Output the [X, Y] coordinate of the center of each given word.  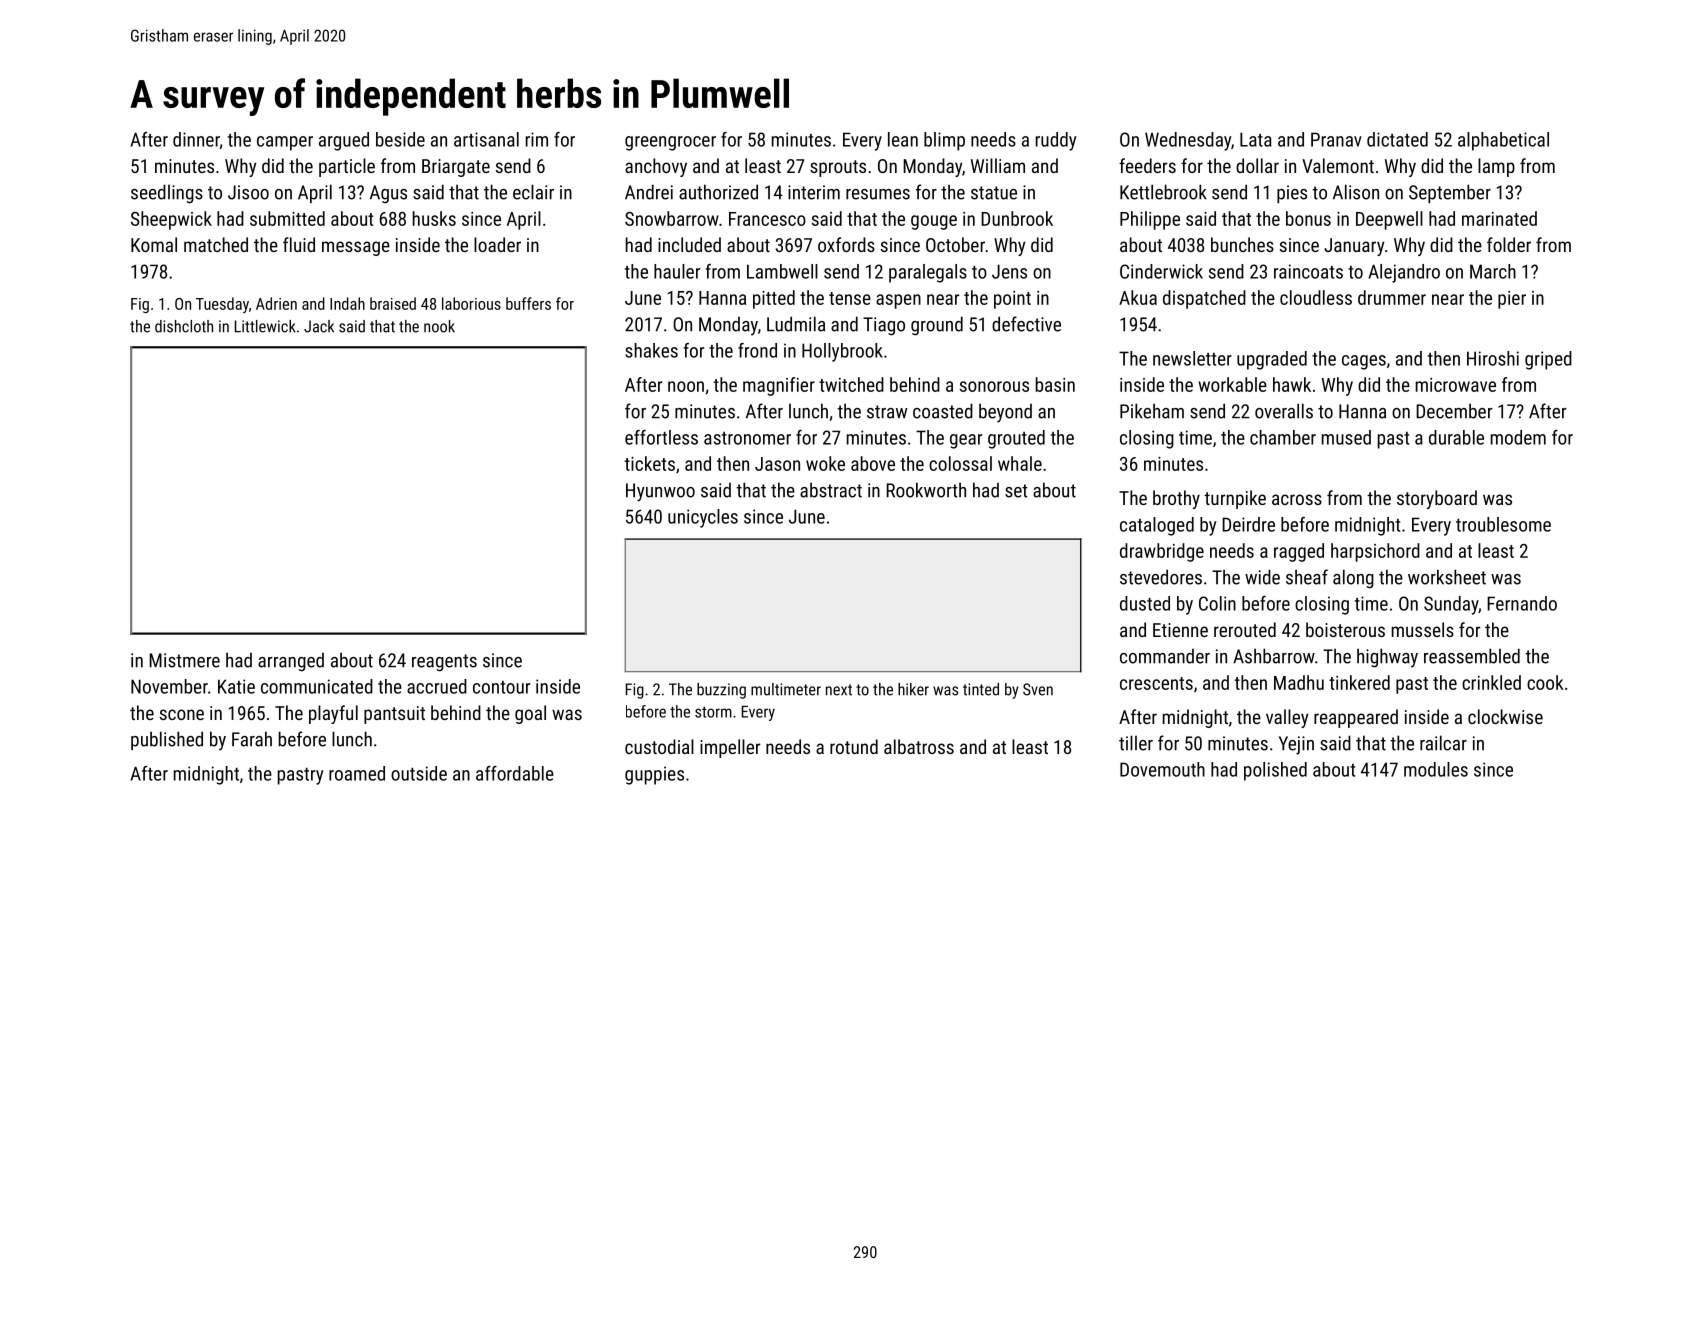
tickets [650, 463]
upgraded [1272, 360]
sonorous [994, 386]
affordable [515, 773]
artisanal [486, 139]
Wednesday [1188, 141]
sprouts [838, 168]
